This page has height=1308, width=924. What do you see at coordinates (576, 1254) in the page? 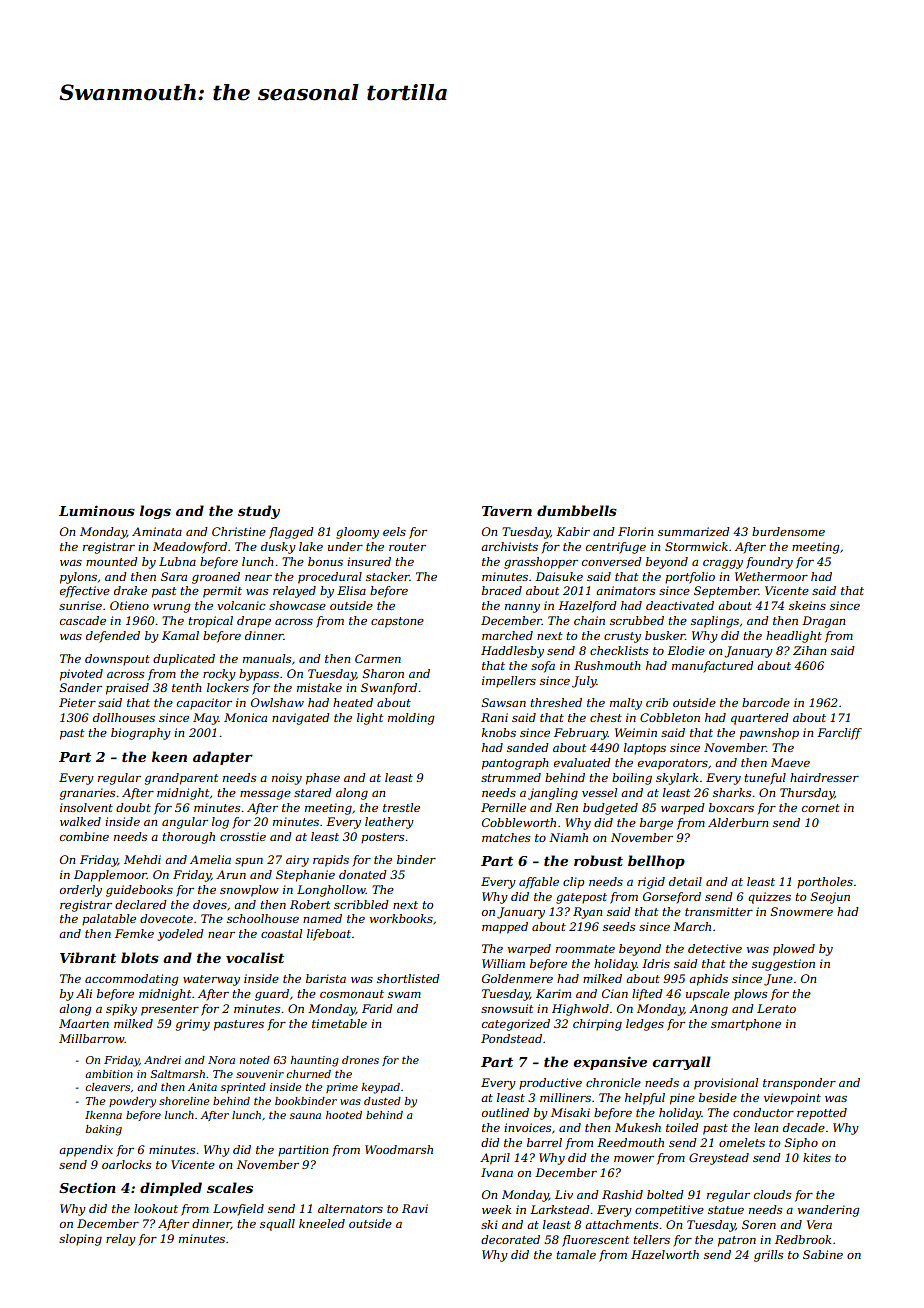
I see `tamale` at bounding box center [576, 1254].
